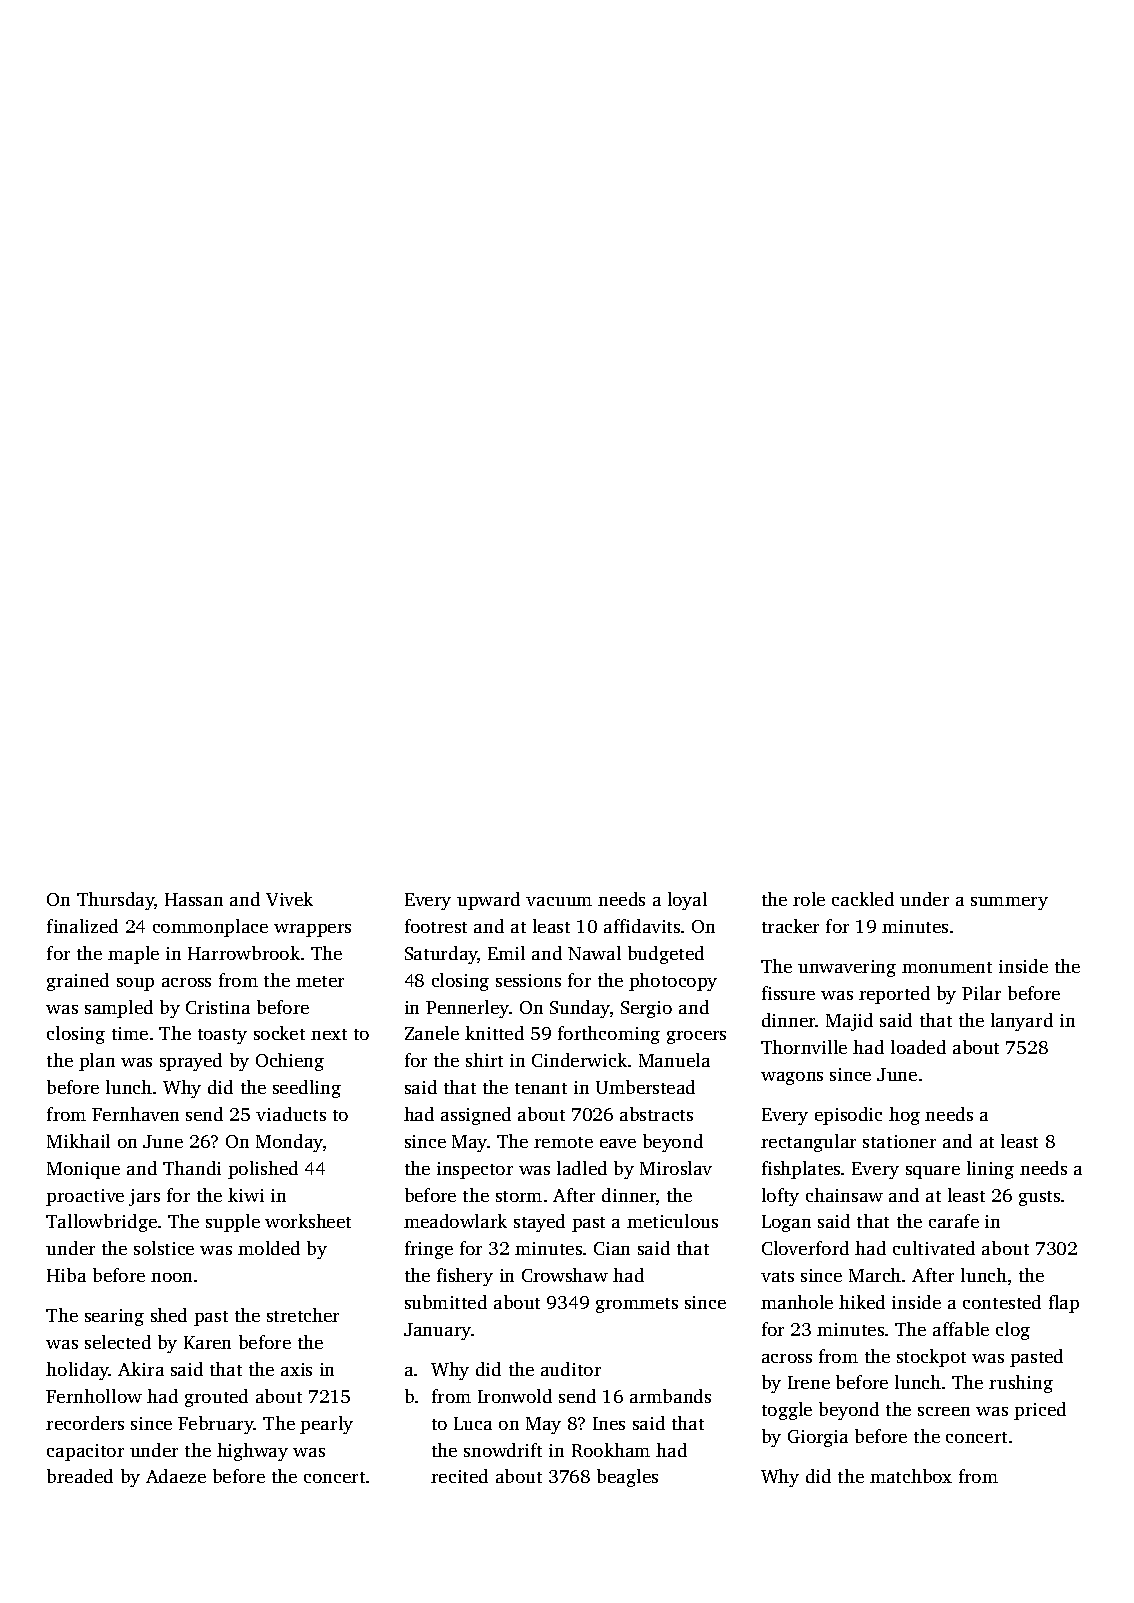 The image size is (1134, 1603). What do you see at coordinates (119, 1009) in the page?
I see `sampled` at bounding box center [119, 1009].
